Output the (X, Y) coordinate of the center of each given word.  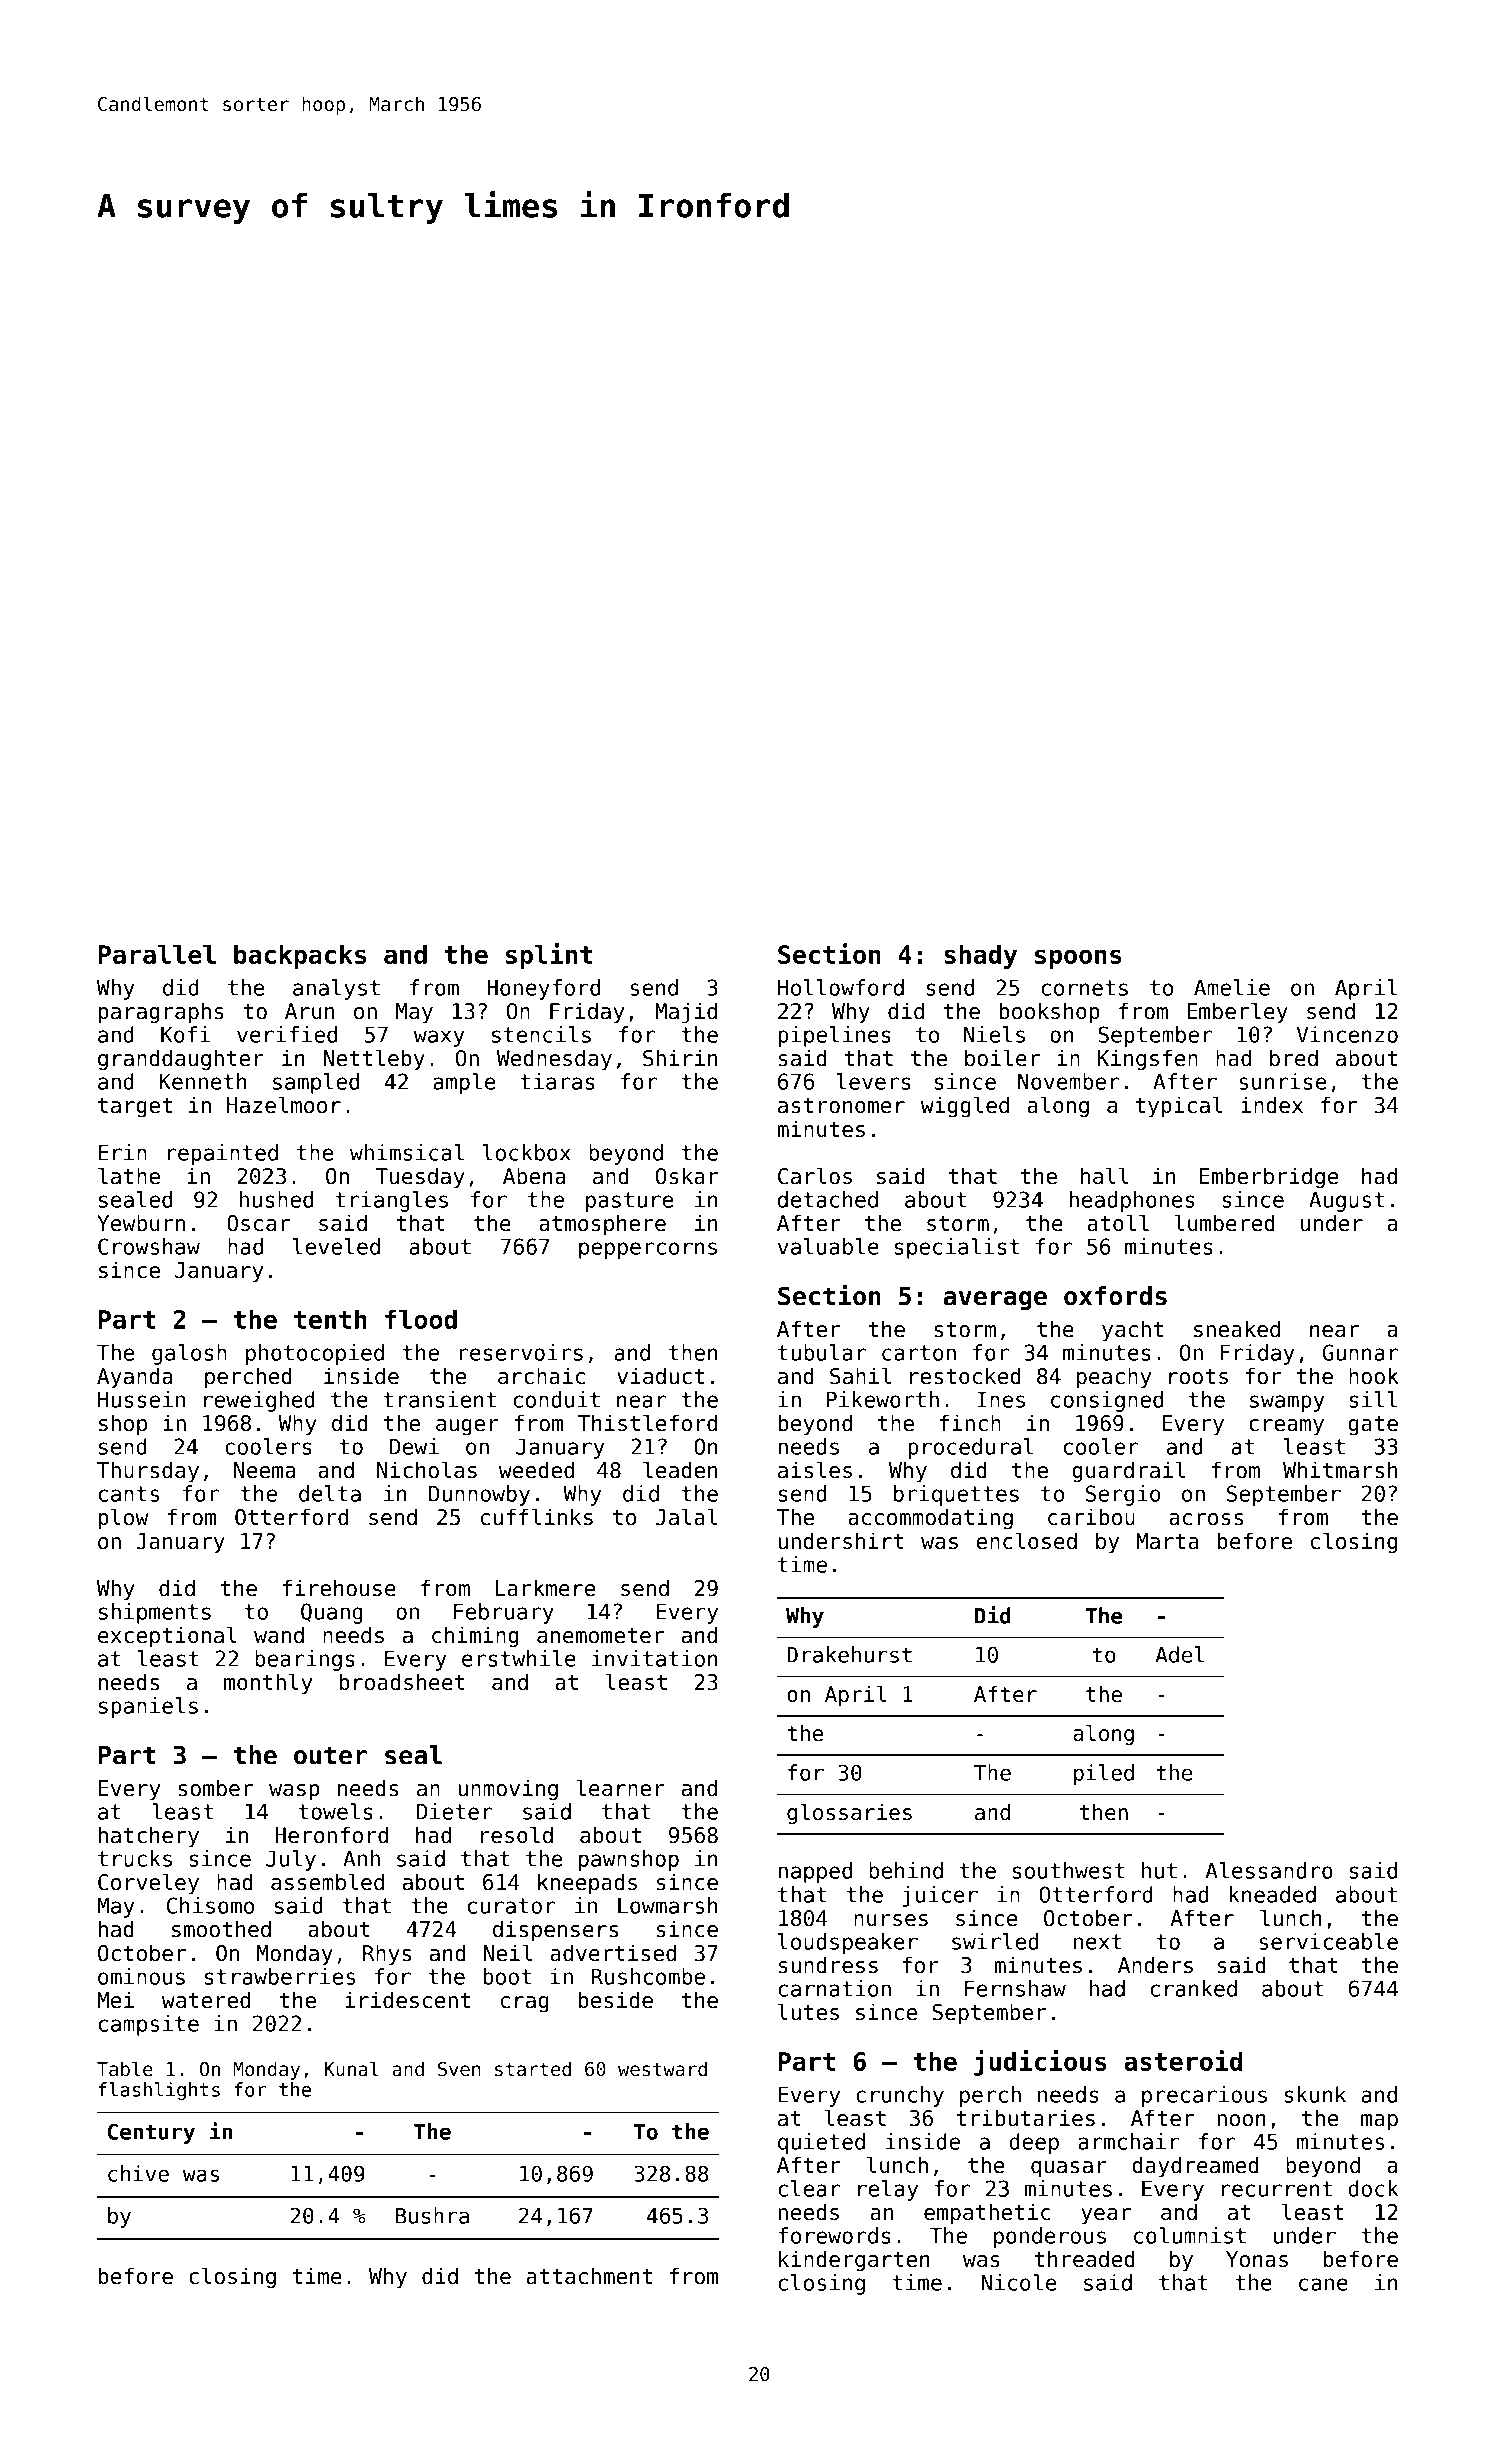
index (1272, 1105)
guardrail (1128, 1472)
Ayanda (134, 1378)
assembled (327, 1882)
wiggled (965, 1107)
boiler (1002, 1058)
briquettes (956, 1495)
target (135, 1108)
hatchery (149, 1837)
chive (138, 2173)
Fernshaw (1015, 1988)
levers (874, 1081)
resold (517, 1835)
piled (1104, 1774)
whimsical (407, 1152)
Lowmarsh (667, 1905)
